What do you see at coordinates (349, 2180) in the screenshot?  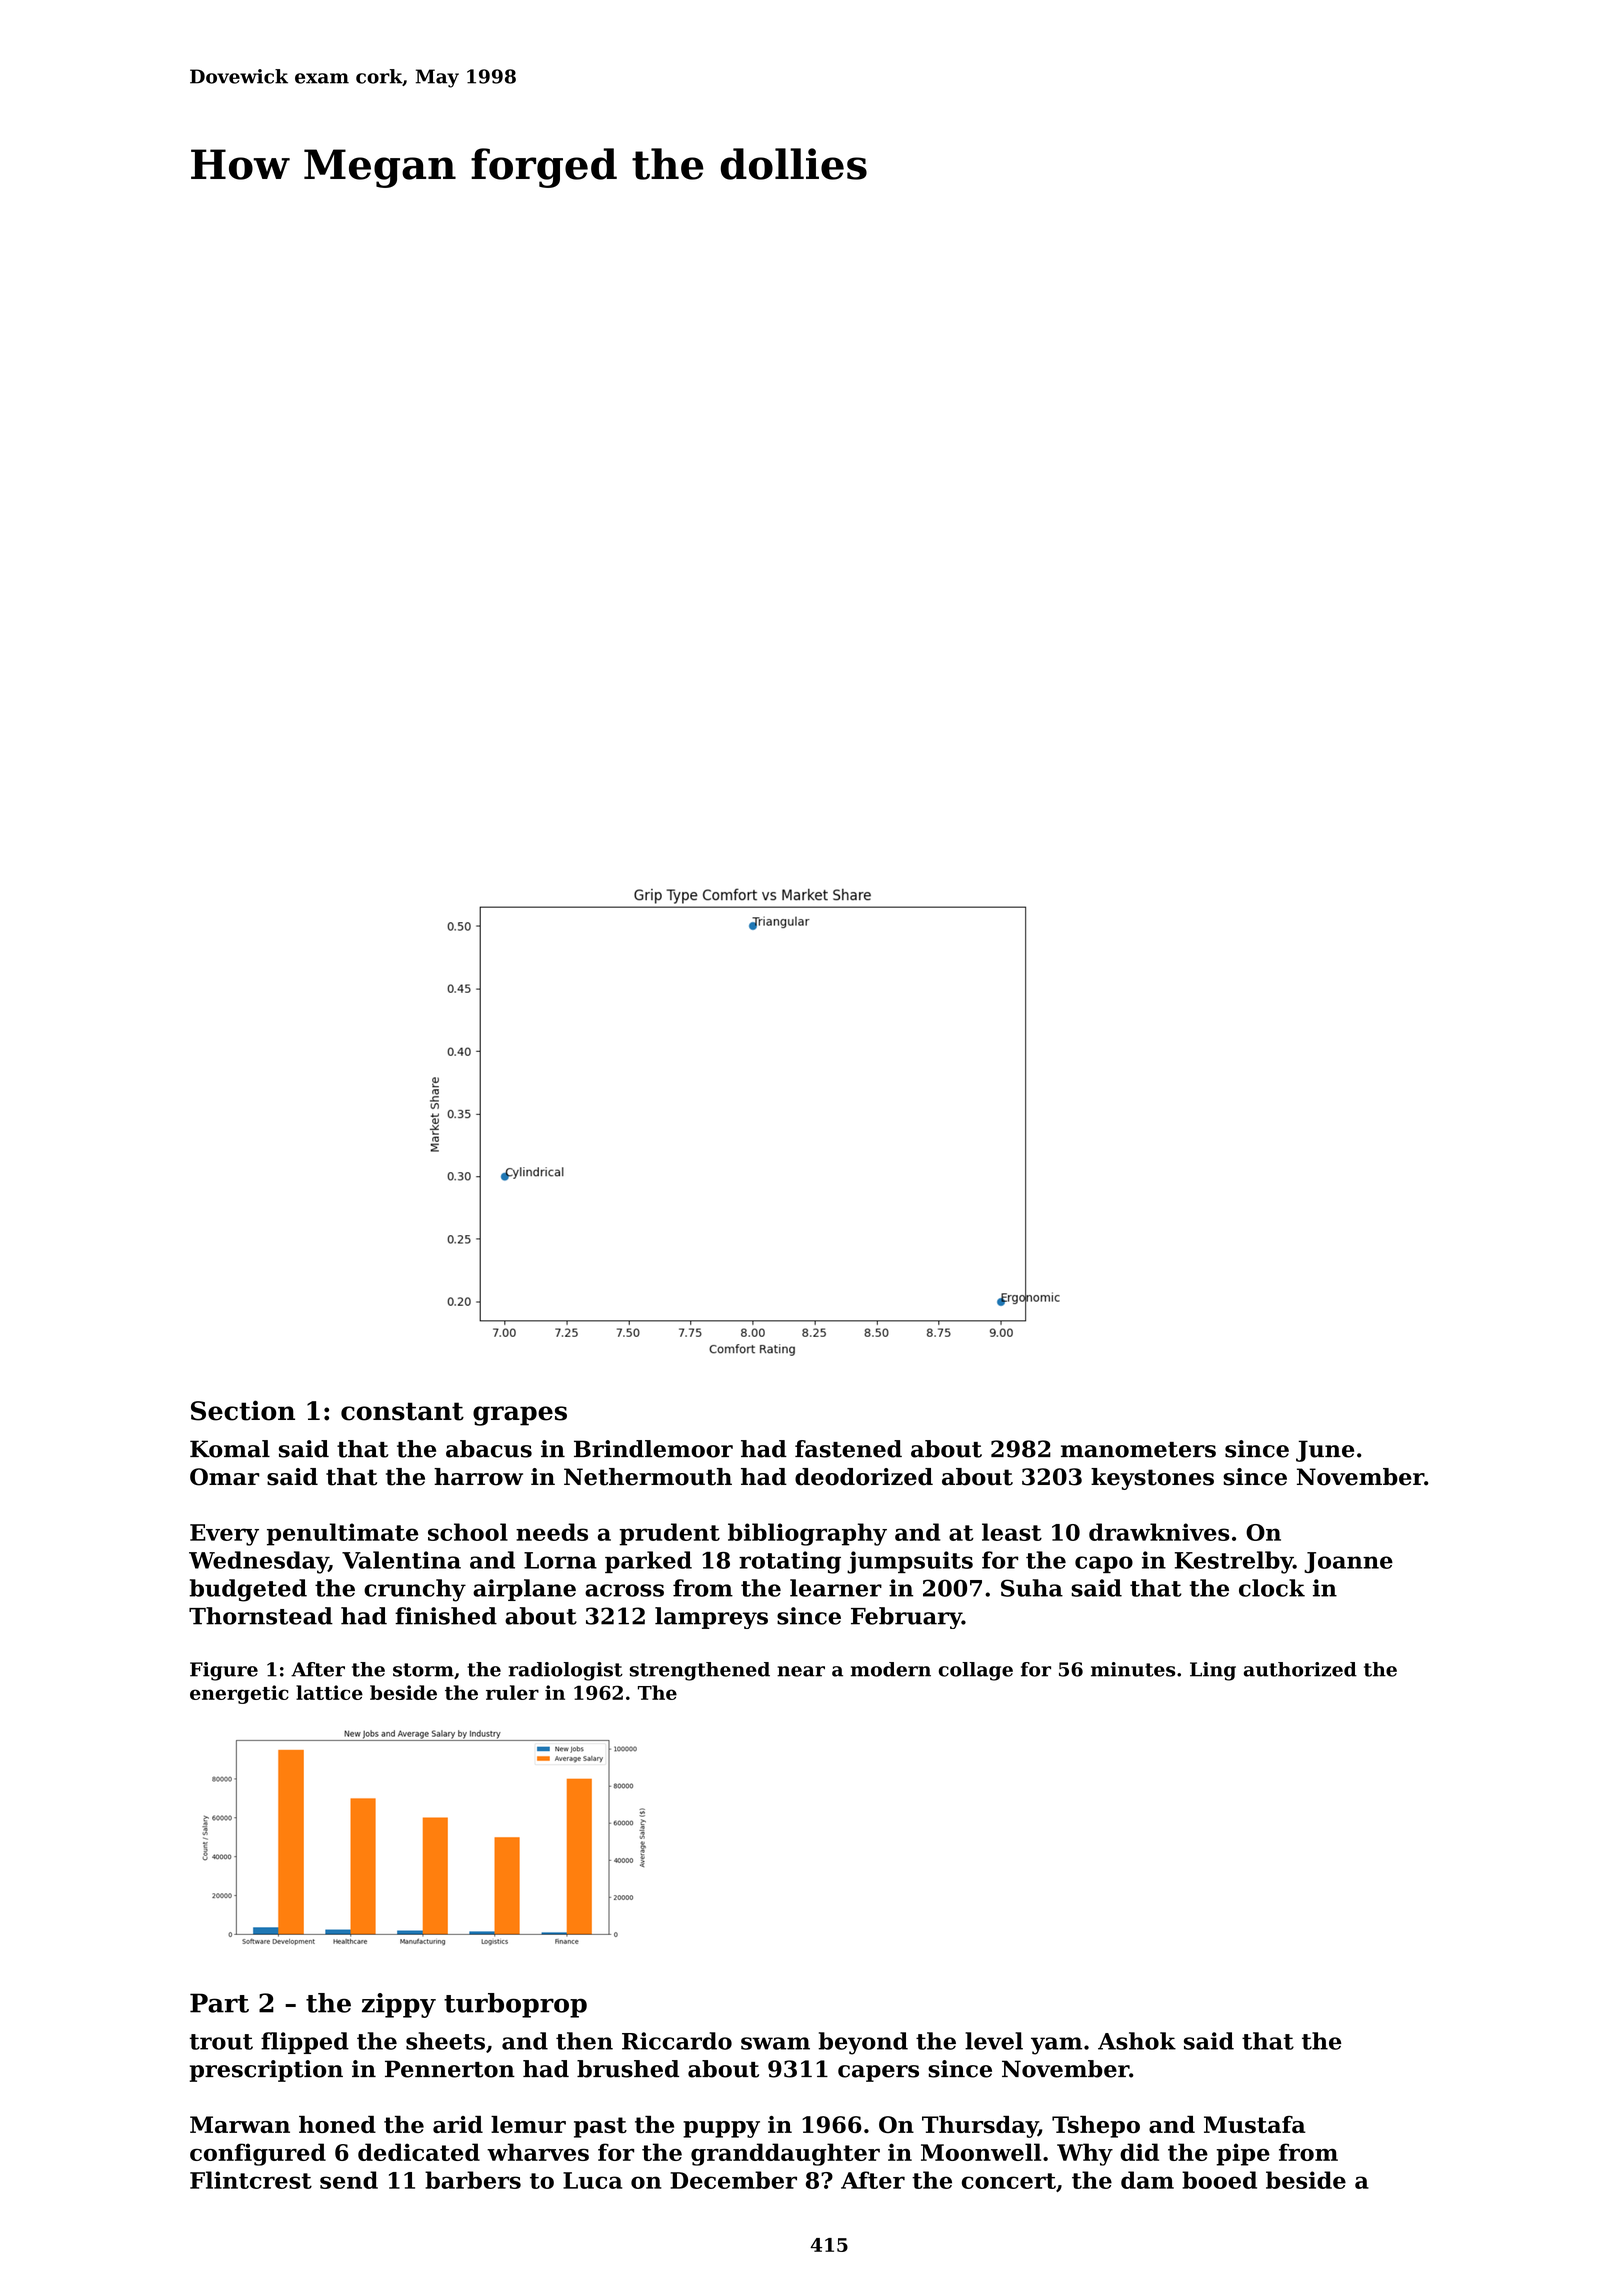 I see `send` at bounding box center [349, 2180].
